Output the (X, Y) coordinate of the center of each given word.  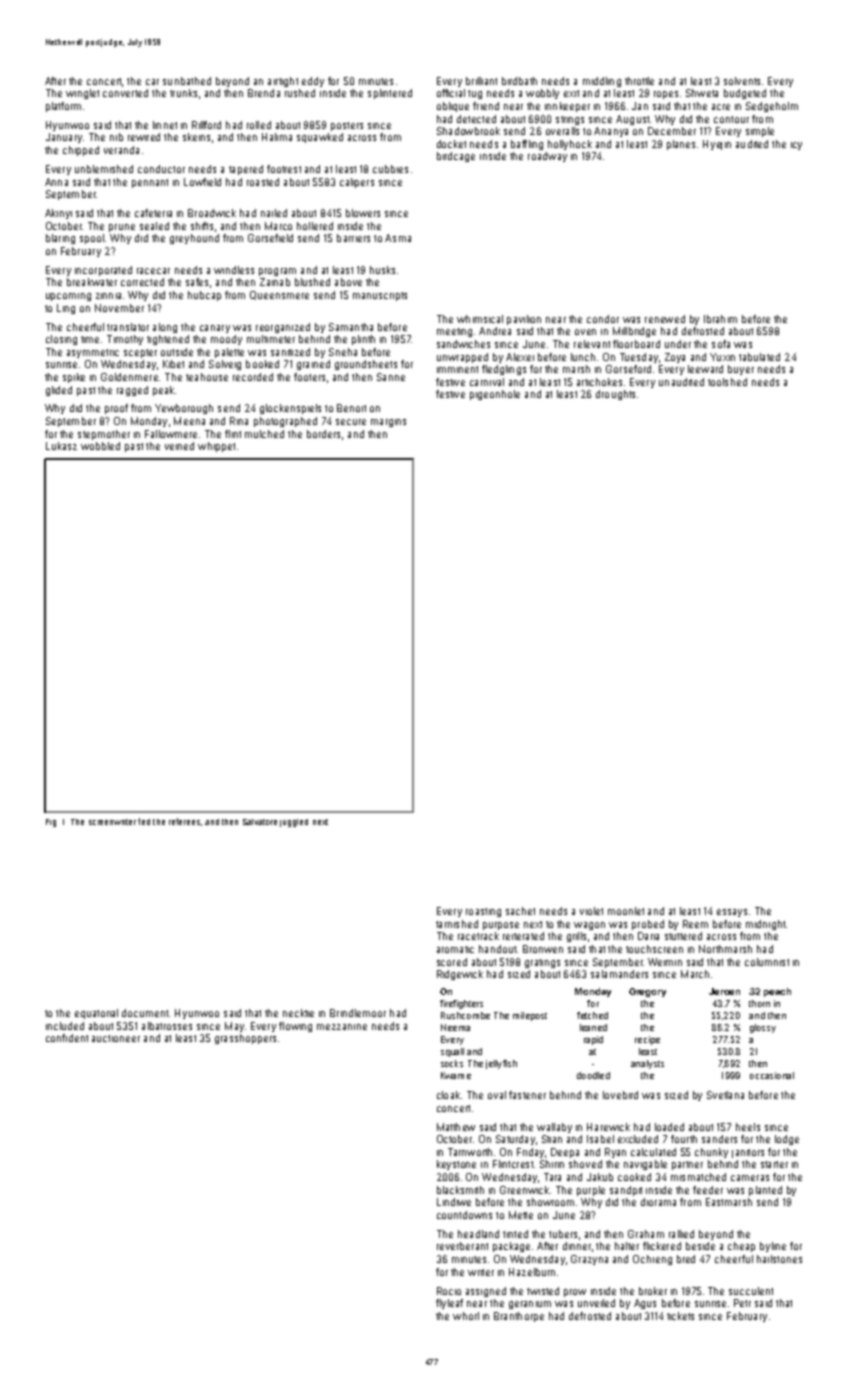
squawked (320, 138)
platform (63, 107)
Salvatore (260, 822)
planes (681, 145)
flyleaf (449, 1304)
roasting (483, 912)
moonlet (626, 911)
